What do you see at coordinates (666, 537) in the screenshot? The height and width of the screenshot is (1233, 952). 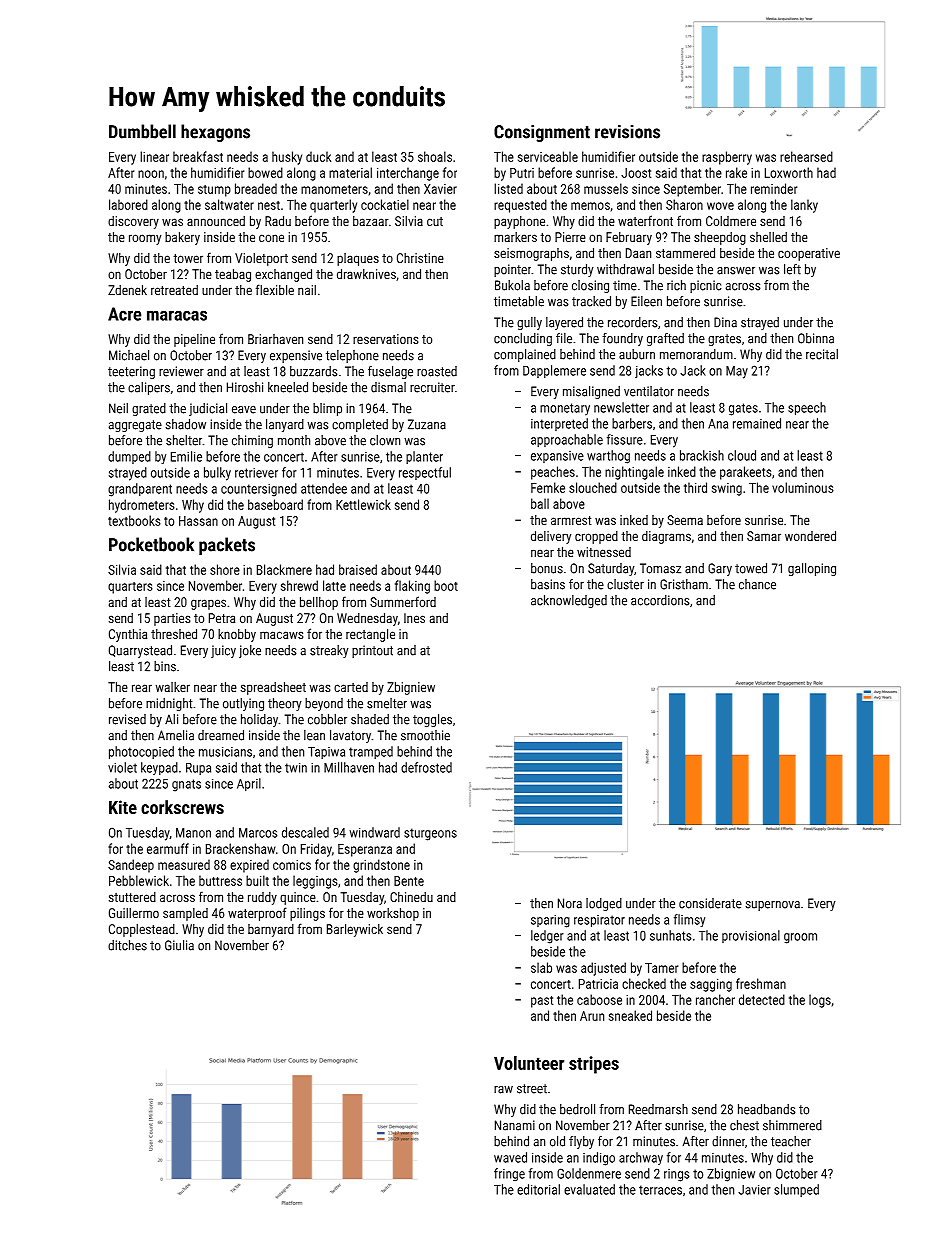 I see `diagrams` at bounding box center [666, 537].
